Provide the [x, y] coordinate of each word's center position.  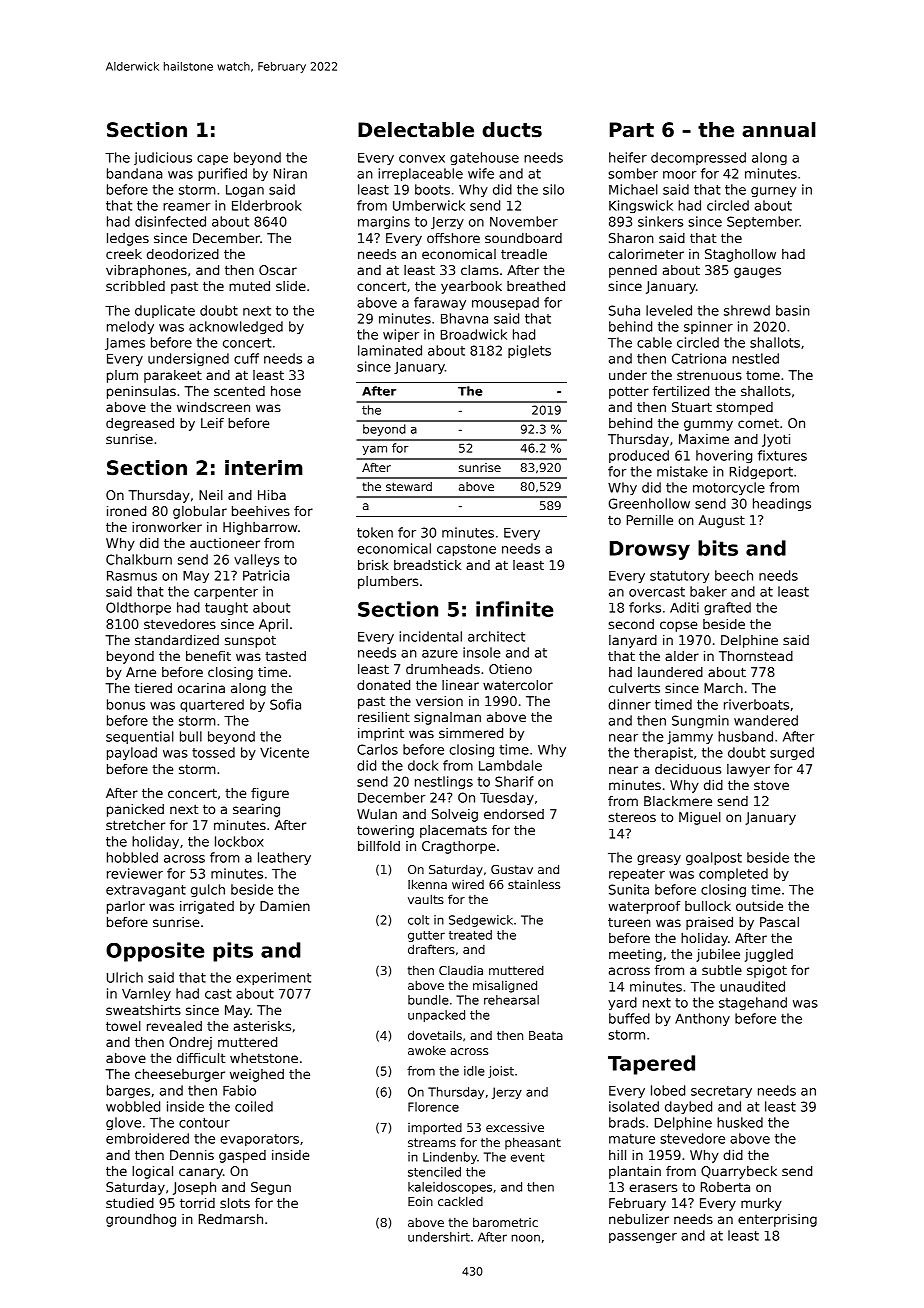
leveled [669, 310]
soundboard [523, 238]
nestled [755, 358]
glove [123, 1123]
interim [264, 468]
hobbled [132, 857]
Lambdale [510, 765]
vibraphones [146, 271]
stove [771, 785]
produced [639, 456]
